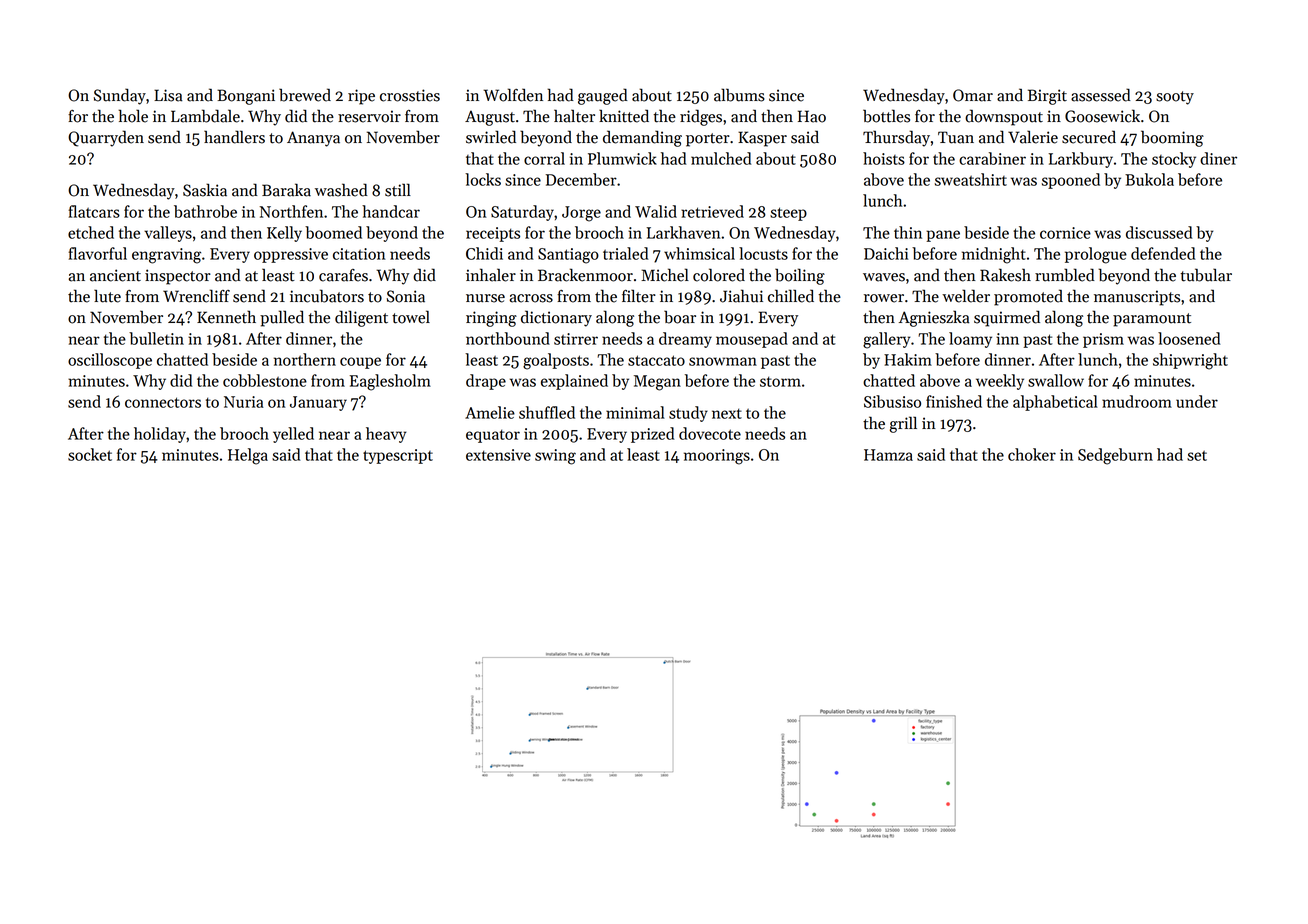  Describe the element at coordinates (1163, 253) in the page. I see `defended` at that location.
